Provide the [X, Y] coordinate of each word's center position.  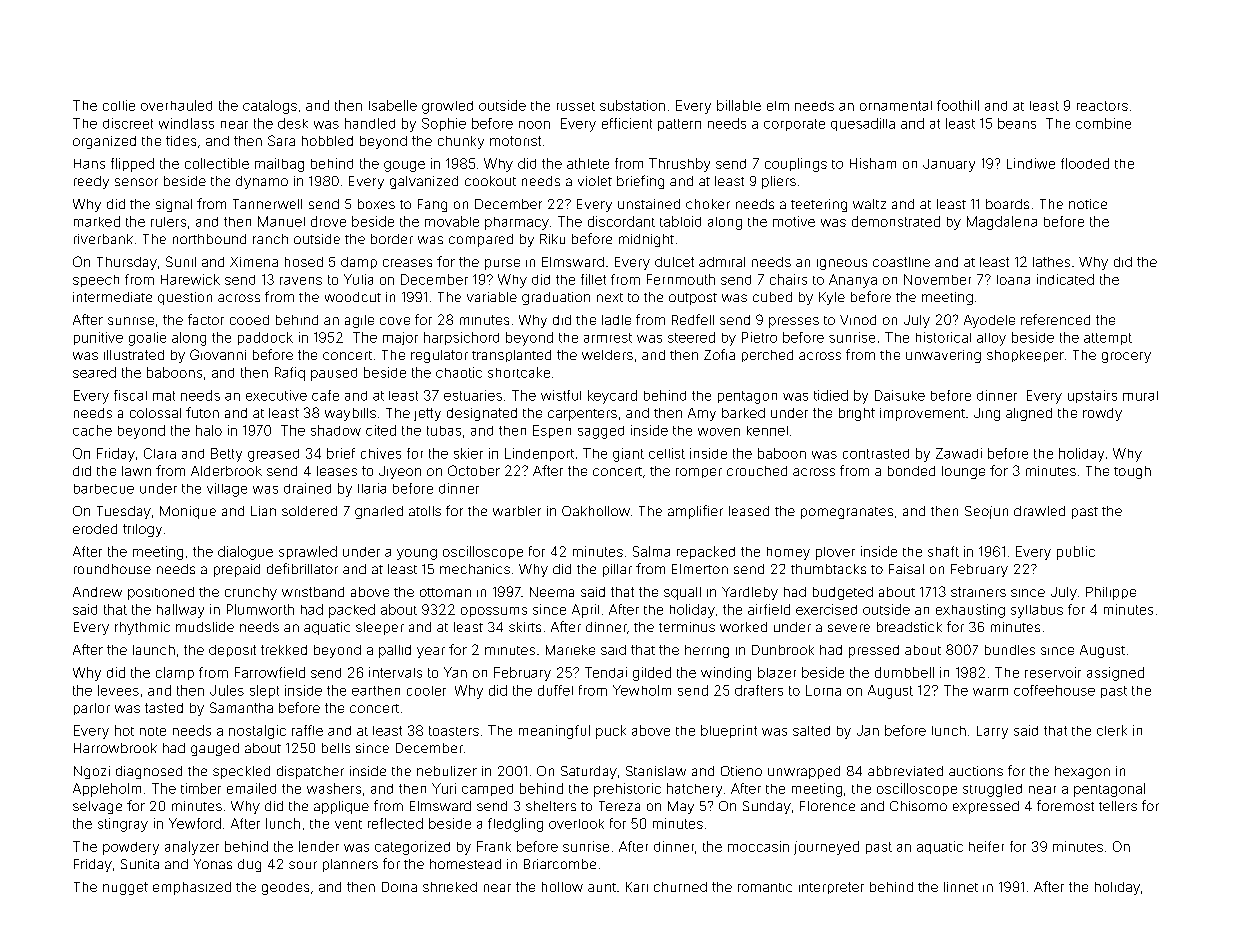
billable [739, 105]
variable [492, 297]
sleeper [380, 628]
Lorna [823, 690]
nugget [125, 888]
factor [206, 319]
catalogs [270, 107]
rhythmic [142, 628]
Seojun [986, 512]
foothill [958, 105]
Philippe [1111, 593]
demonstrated [896, 221]
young [417, 554]
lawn [136, 471]
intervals [395, 672]
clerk [1112, 730]
